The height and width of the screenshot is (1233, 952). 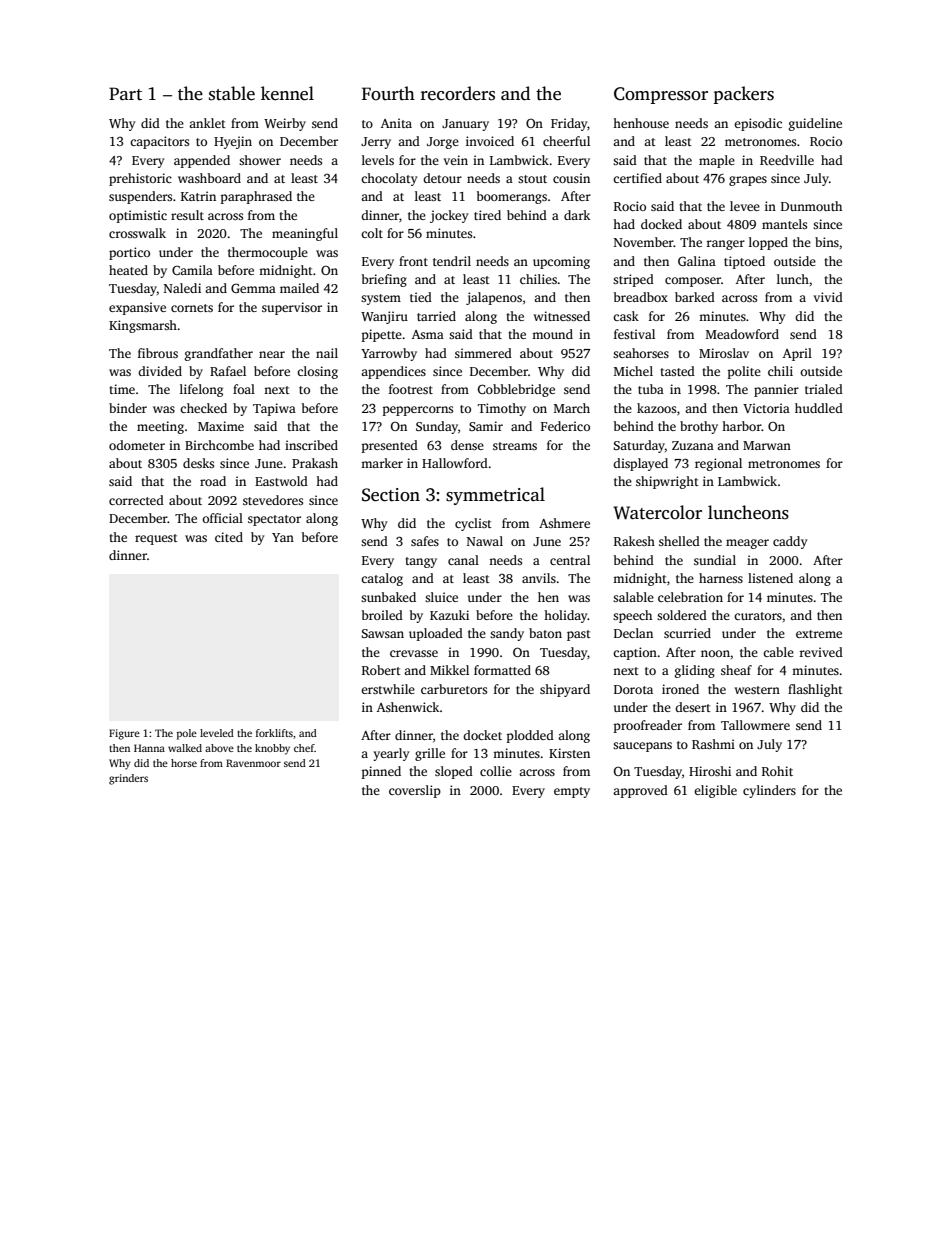 What do you see at coordinates (569, 124) in the screenshot?
I see `Friday` at bounding box center [569, 124].
